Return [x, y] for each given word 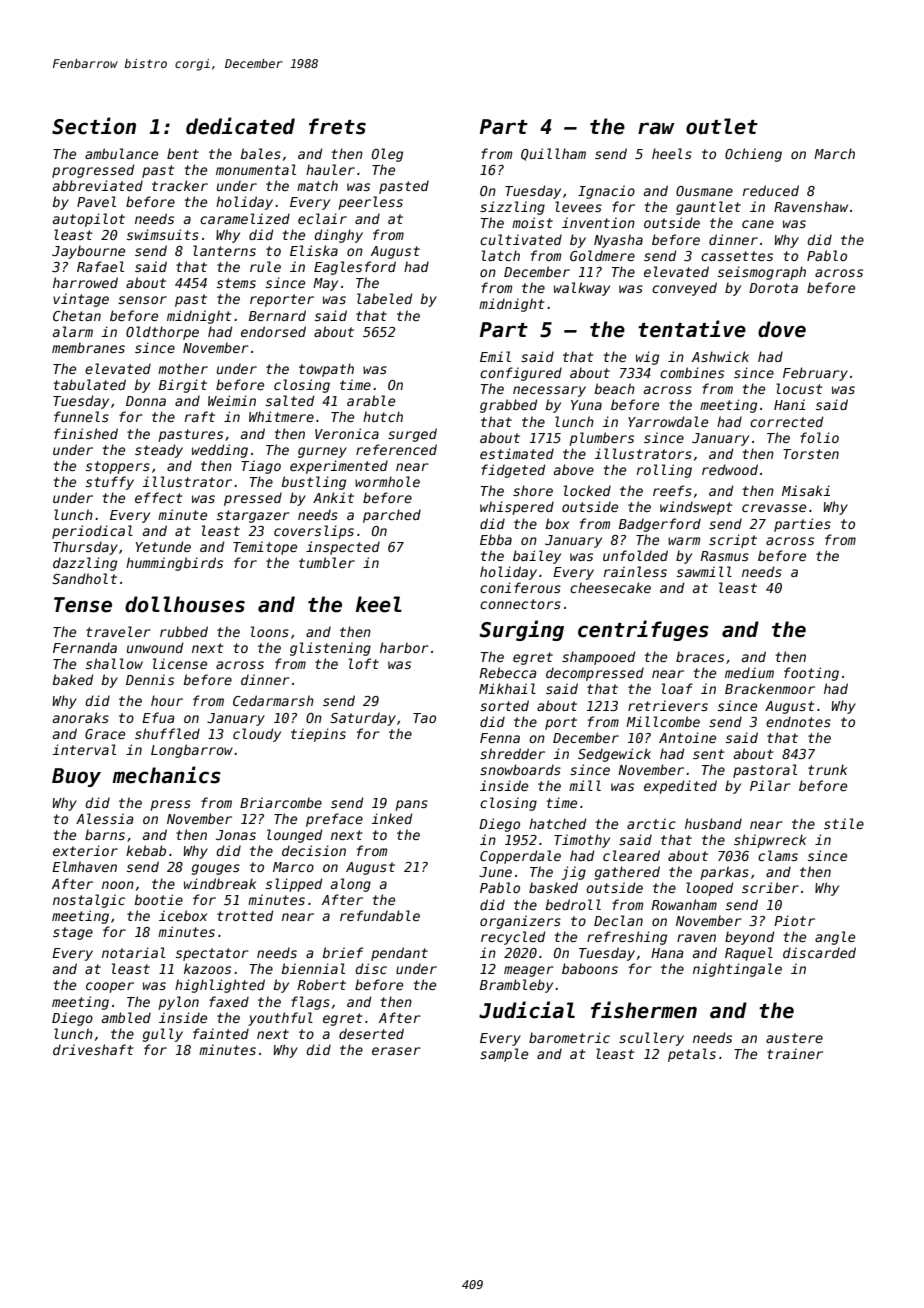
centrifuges [643, 630]
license [180, 663]
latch [501, 255]
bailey [537, 557]
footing [811, 674]
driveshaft [93, 1049]
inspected [343, 548]
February [815, 374]
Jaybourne [88, 252]
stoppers [118, 467]
